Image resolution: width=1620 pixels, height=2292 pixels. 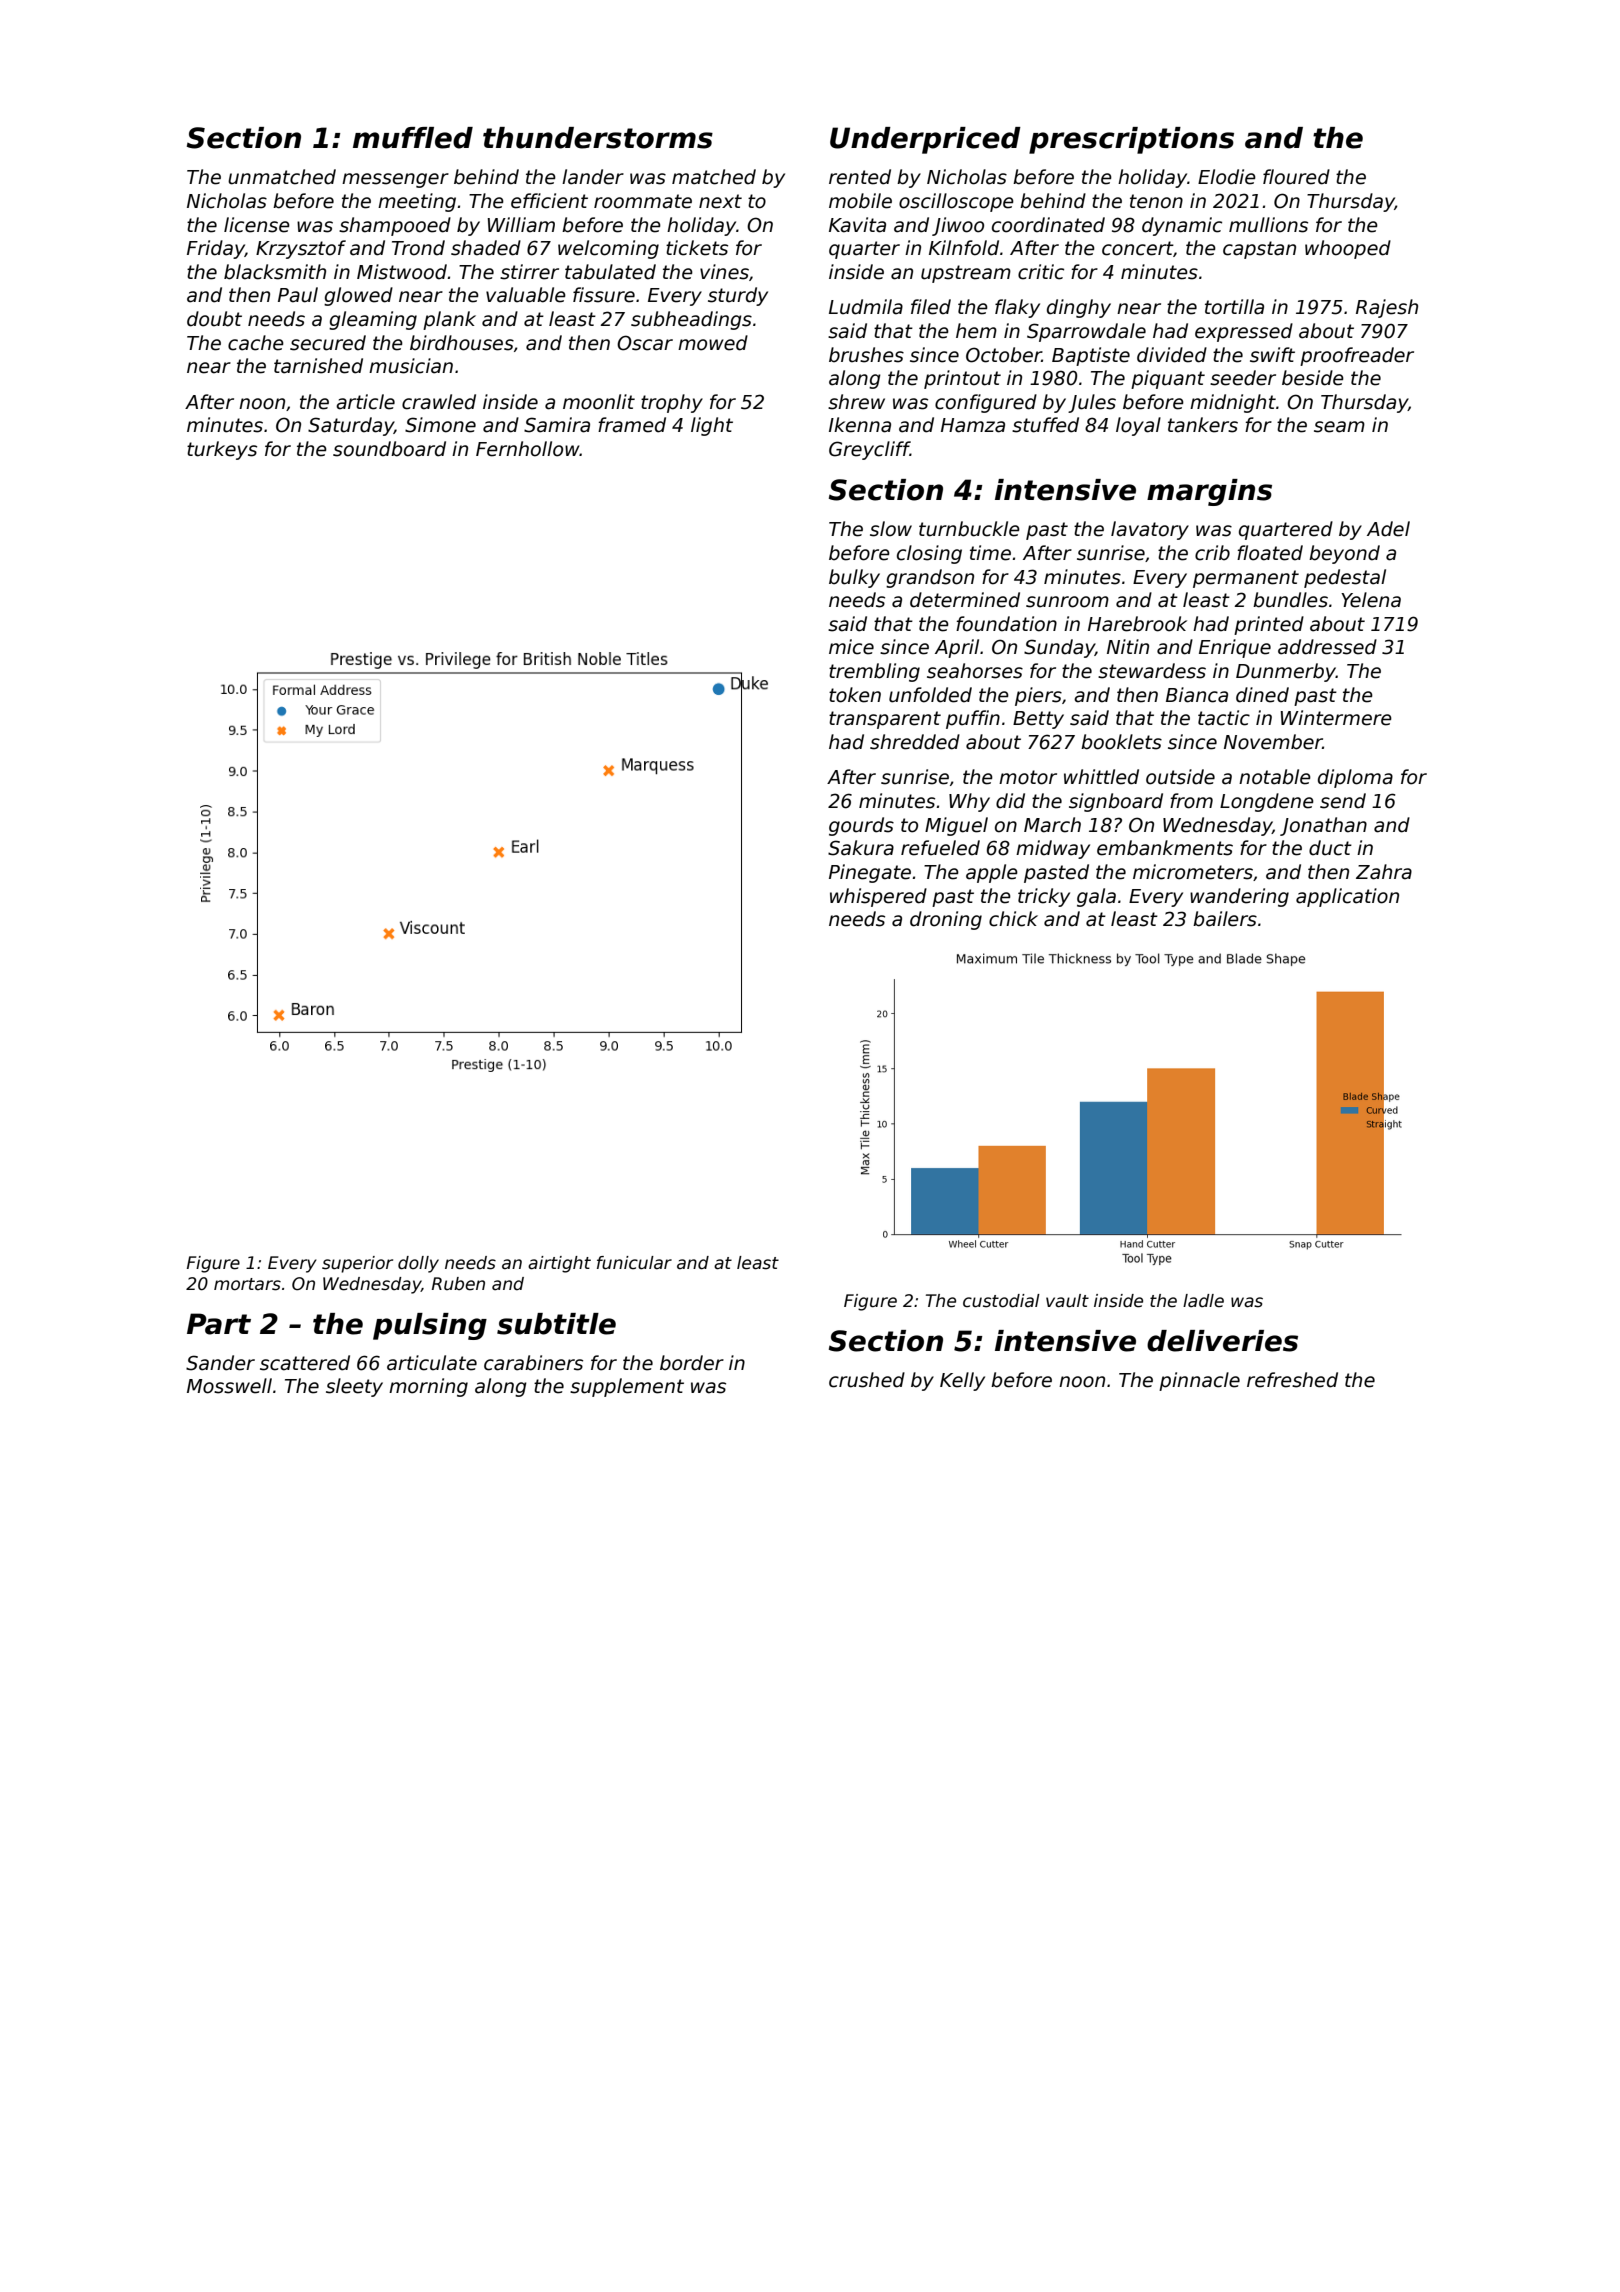 What do you see at coordinates (1292, 1380) in the page?
I see `refreshed` at bounding box center [1292, 1380].
